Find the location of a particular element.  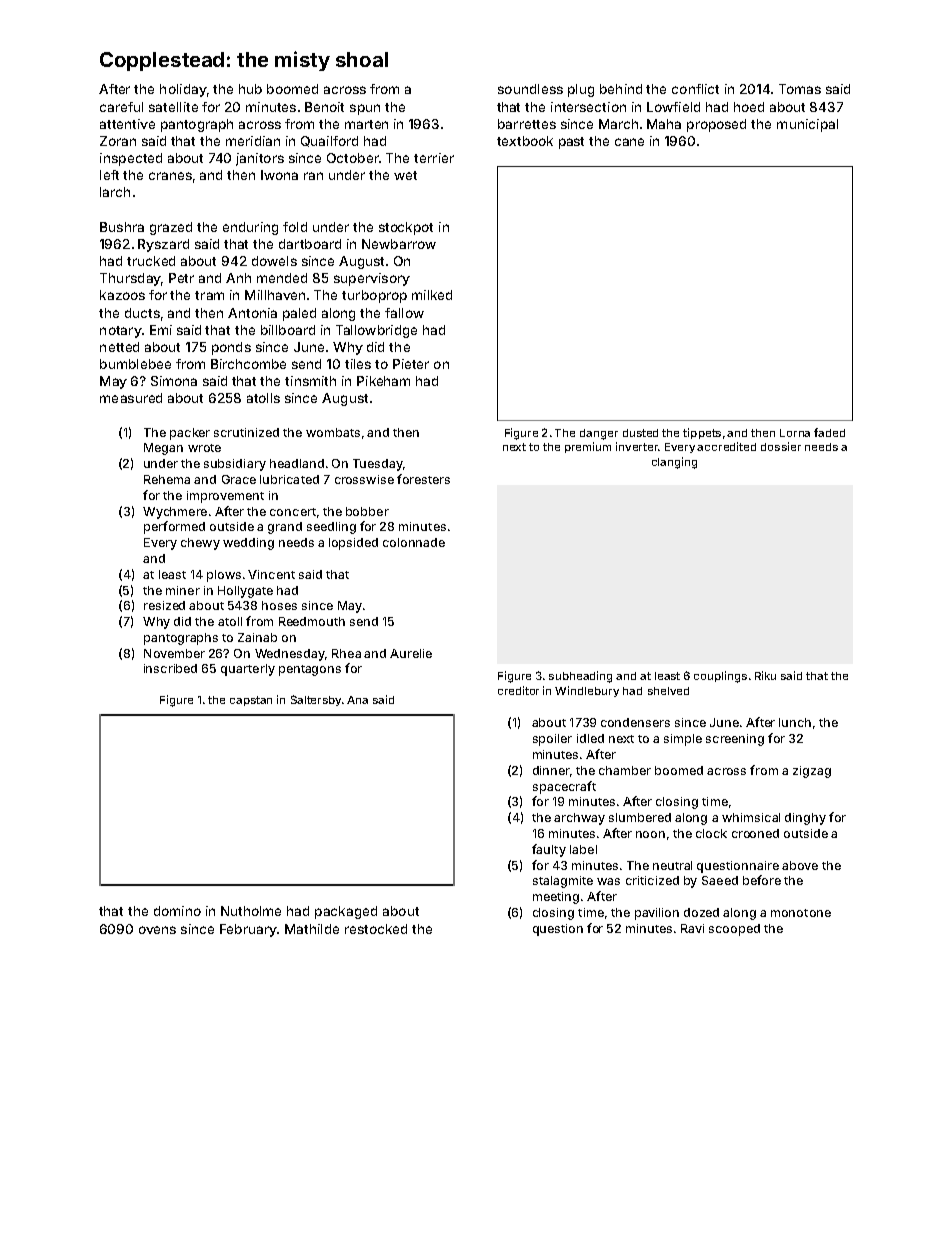

restocked is located at coordinates (376, 929).
